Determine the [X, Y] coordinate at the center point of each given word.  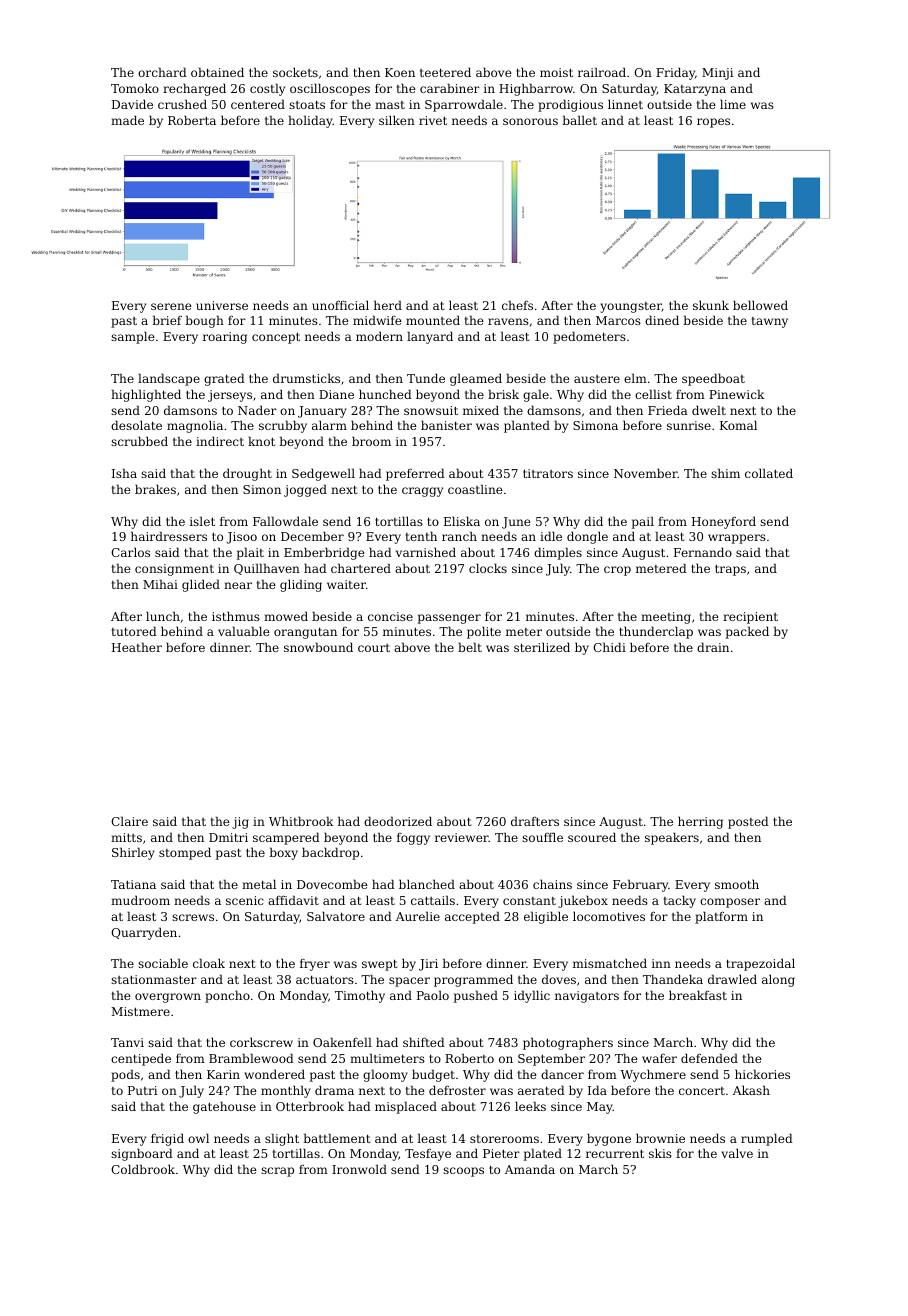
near [238, 585]
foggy [413, 839]
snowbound [318, 647]
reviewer [462, 837]
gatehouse [224, 1107]
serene [171, 306]
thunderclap [656, 632]
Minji [717, 74]
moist [556, 72]
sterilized [542, 647]
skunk [711, 305]
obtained [217, 72]
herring [700, 822]
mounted [433, 320]
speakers [672, 838]
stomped [185, 853]
